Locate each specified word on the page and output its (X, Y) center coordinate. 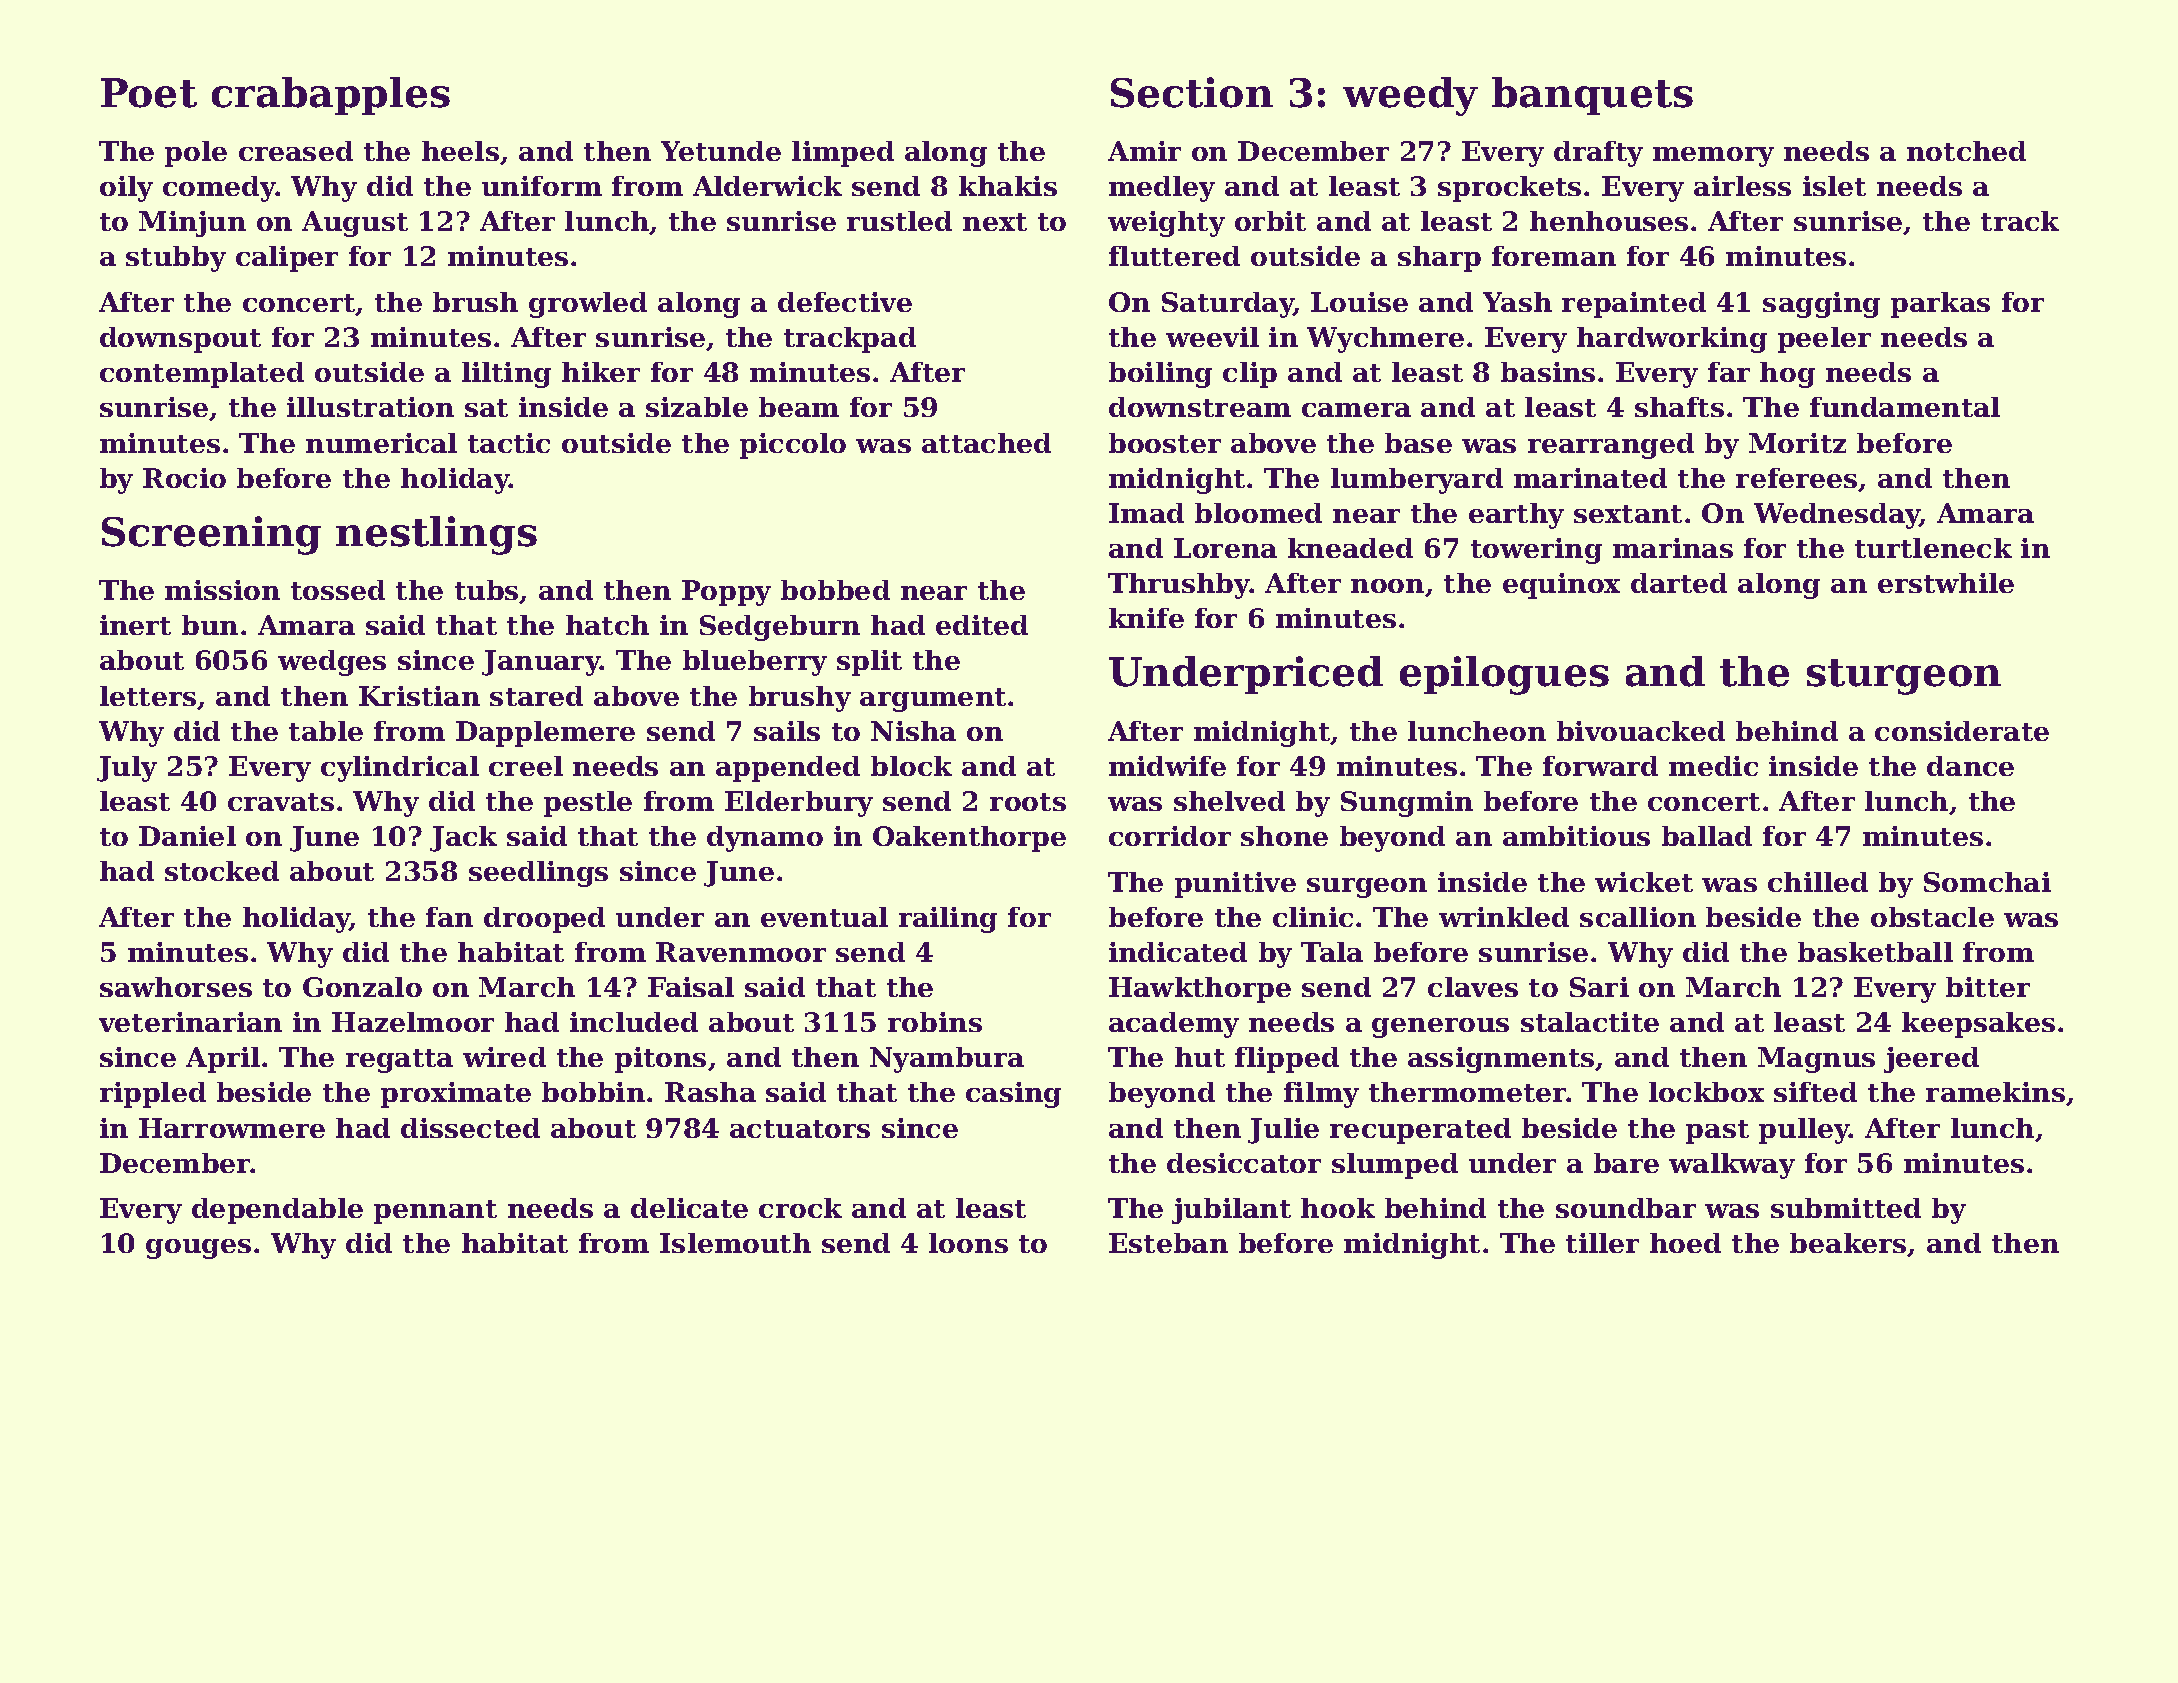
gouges (198, 1249)
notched (1966, 151)
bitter (1988, 987)
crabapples (331, 96)
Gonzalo (362, 987)
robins (935, 1022)
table (326, 731)
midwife (1167, 766)
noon (1387, 586)
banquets (1592, 96)
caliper (287, 259)
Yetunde (721, 151)
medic (1713, 766)
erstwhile (1946, 583)
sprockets (1509, 189)
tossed (338, 590)
